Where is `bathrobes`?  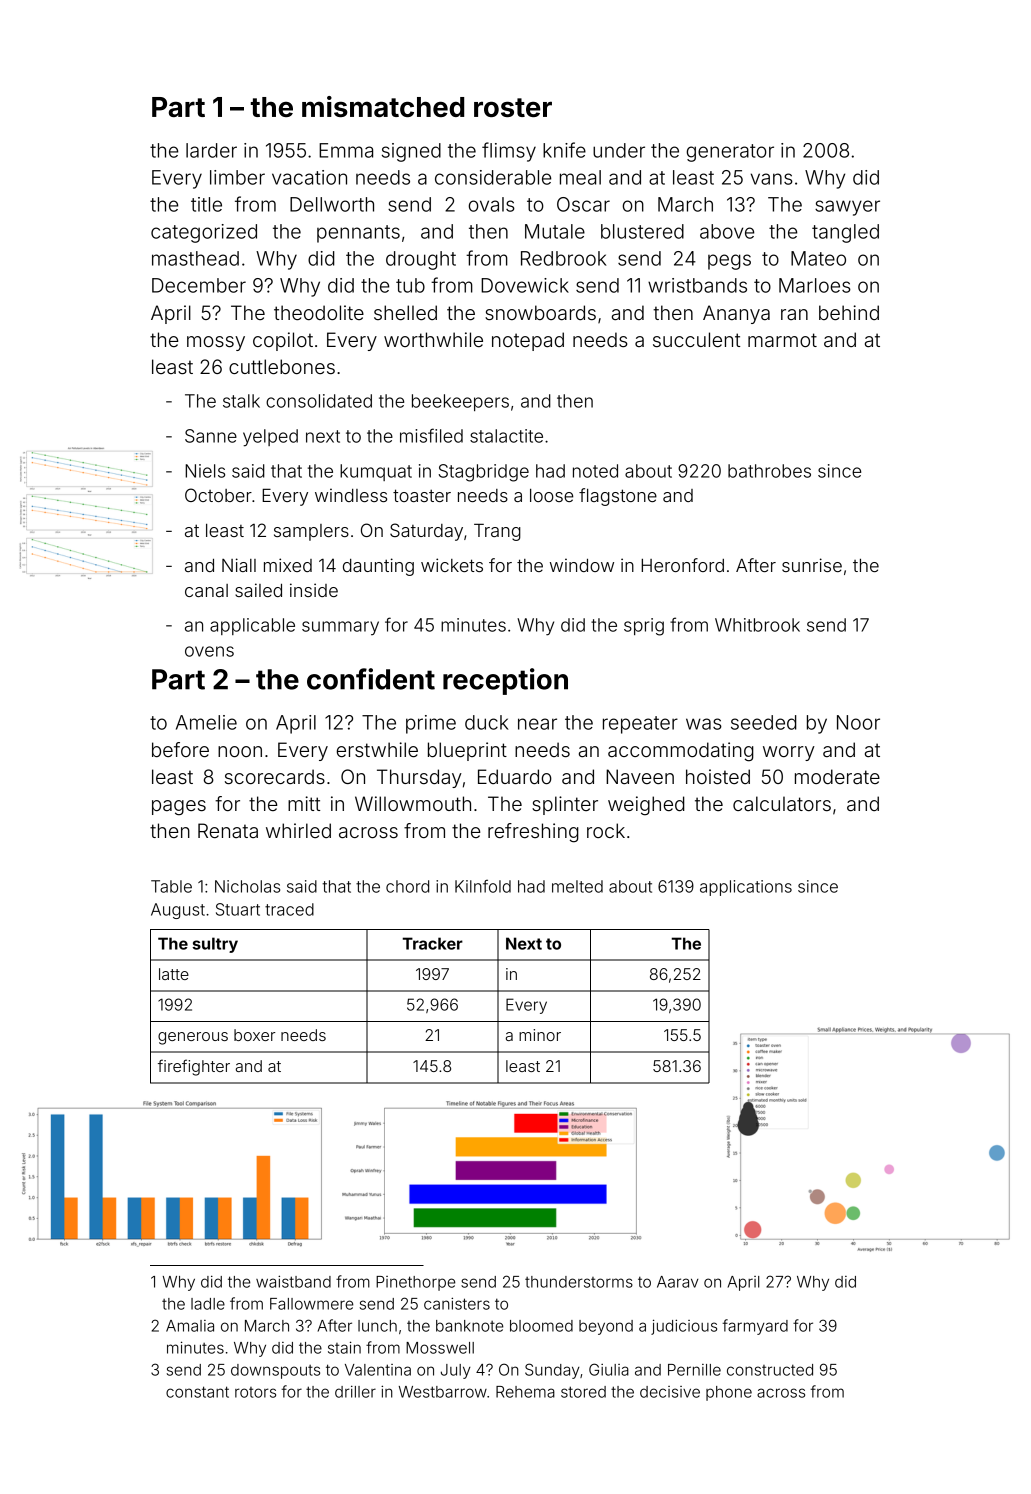 bathrobes is located at coordinates (769, 471).
